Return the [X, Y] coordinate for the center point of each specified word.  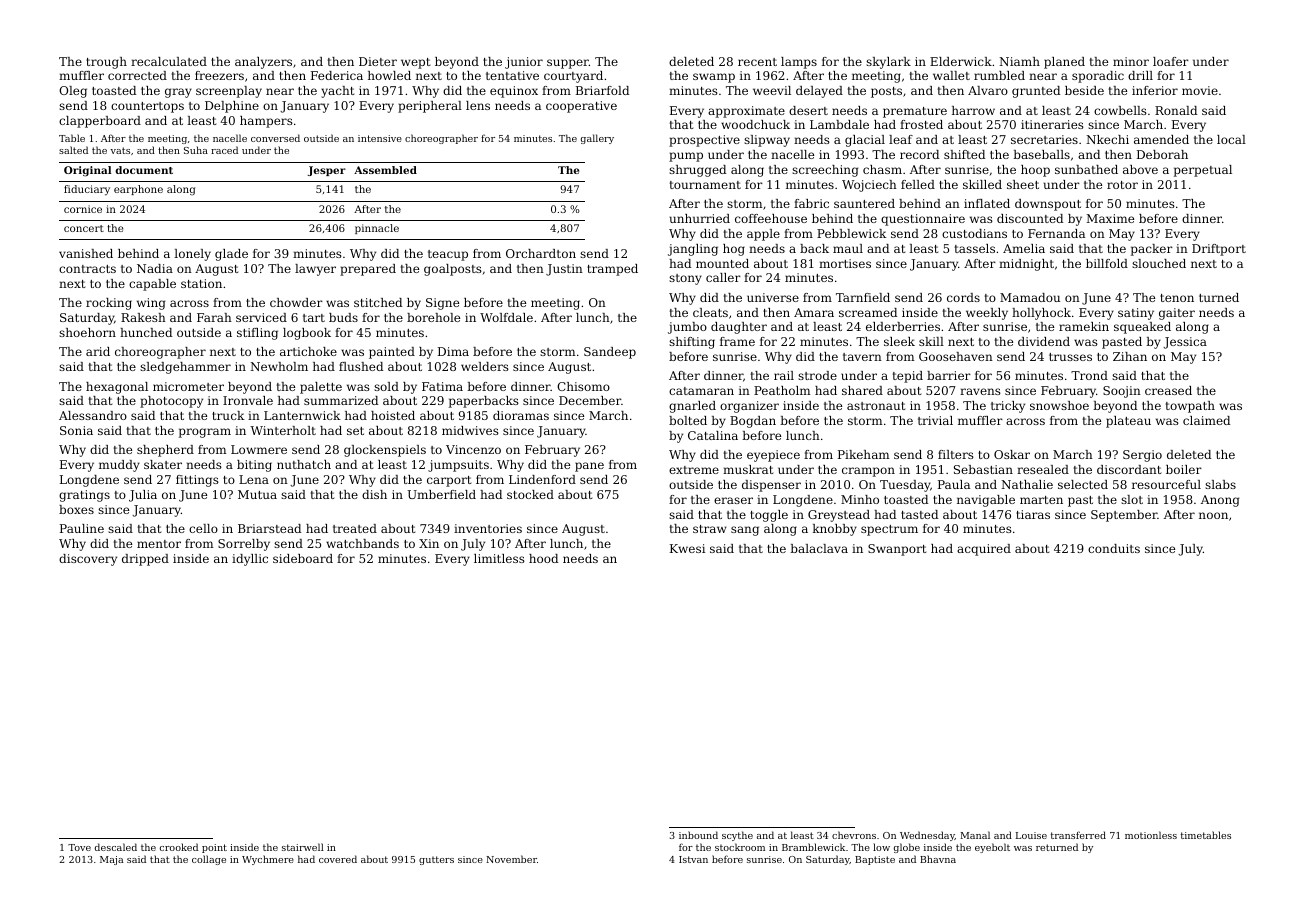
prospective [704, 141]
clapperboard [100, 122]
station [201, 283]
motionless [1151, 835]
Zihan [1130, 356]
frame [737, 341]
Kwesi [687, 548]
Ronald [1176, 110]
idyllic [250, 560]
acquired [984, 550]
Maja [111, 860]
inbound [698, 835]
